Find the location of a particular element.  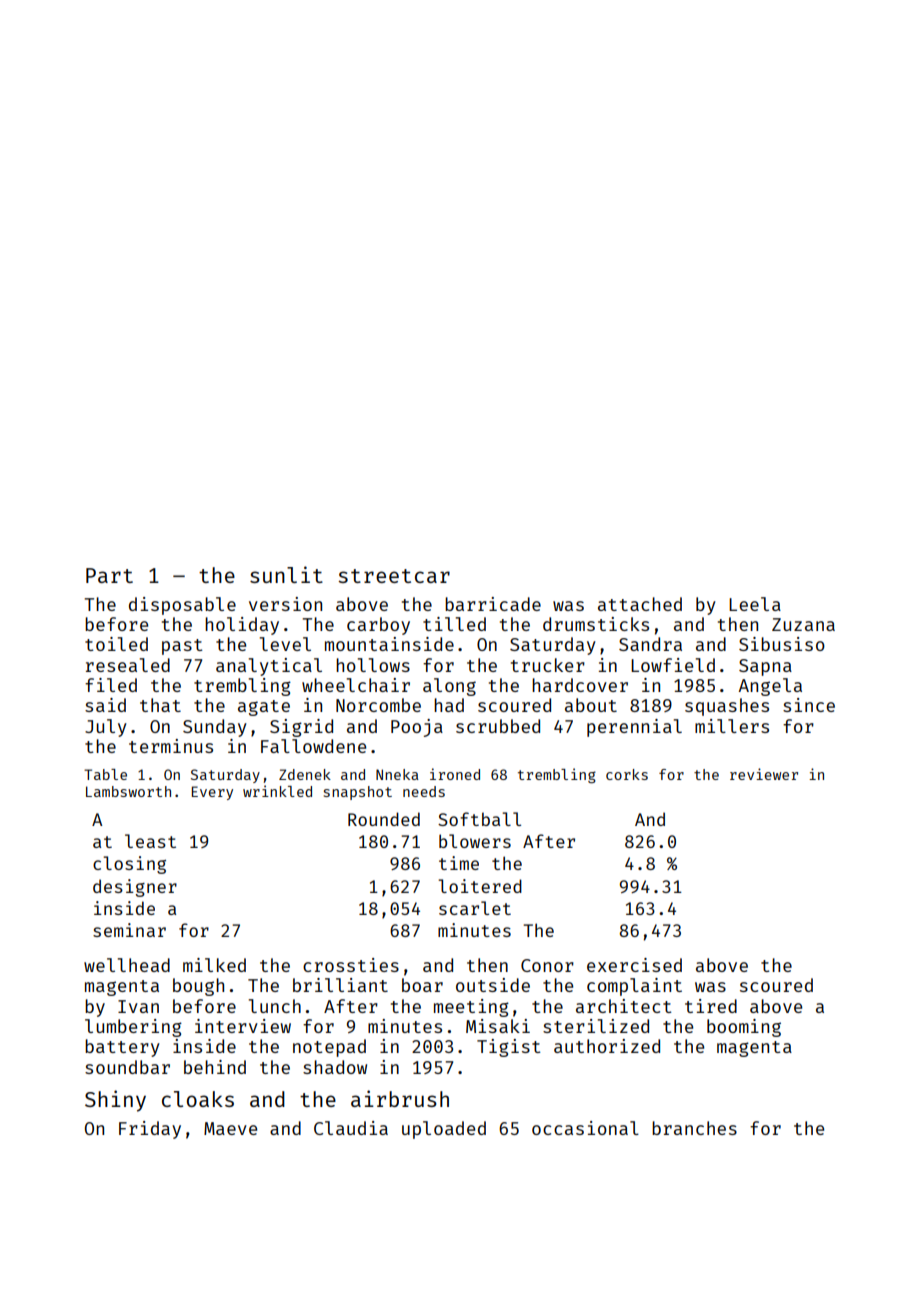

scarlet is located at coordinates (475, 908).
